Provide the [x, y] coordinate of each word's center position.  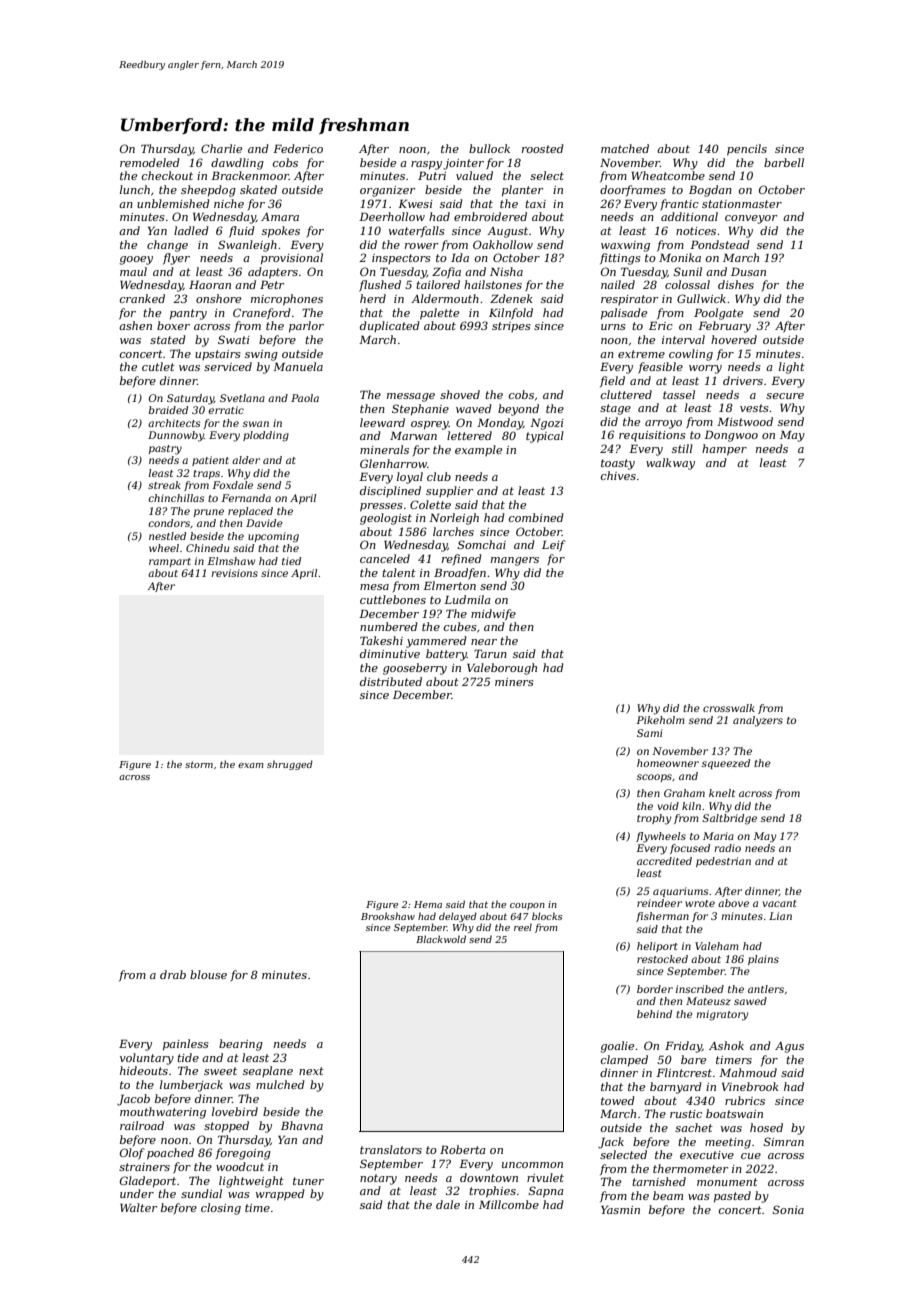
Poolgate [718, 314]
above [733, 903]
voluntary [147, 1059]
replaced [250, 512]
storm [199, 764]
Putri [432, 175]
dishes [736, 284]
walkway [670, 464]
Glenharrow [393, 463]
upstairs [218, 355]
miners [514, 682]
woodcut [240, 1166]
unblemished [173, 203]
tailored [438, 284]
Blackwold [441, 939]
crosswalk [729, 708]
